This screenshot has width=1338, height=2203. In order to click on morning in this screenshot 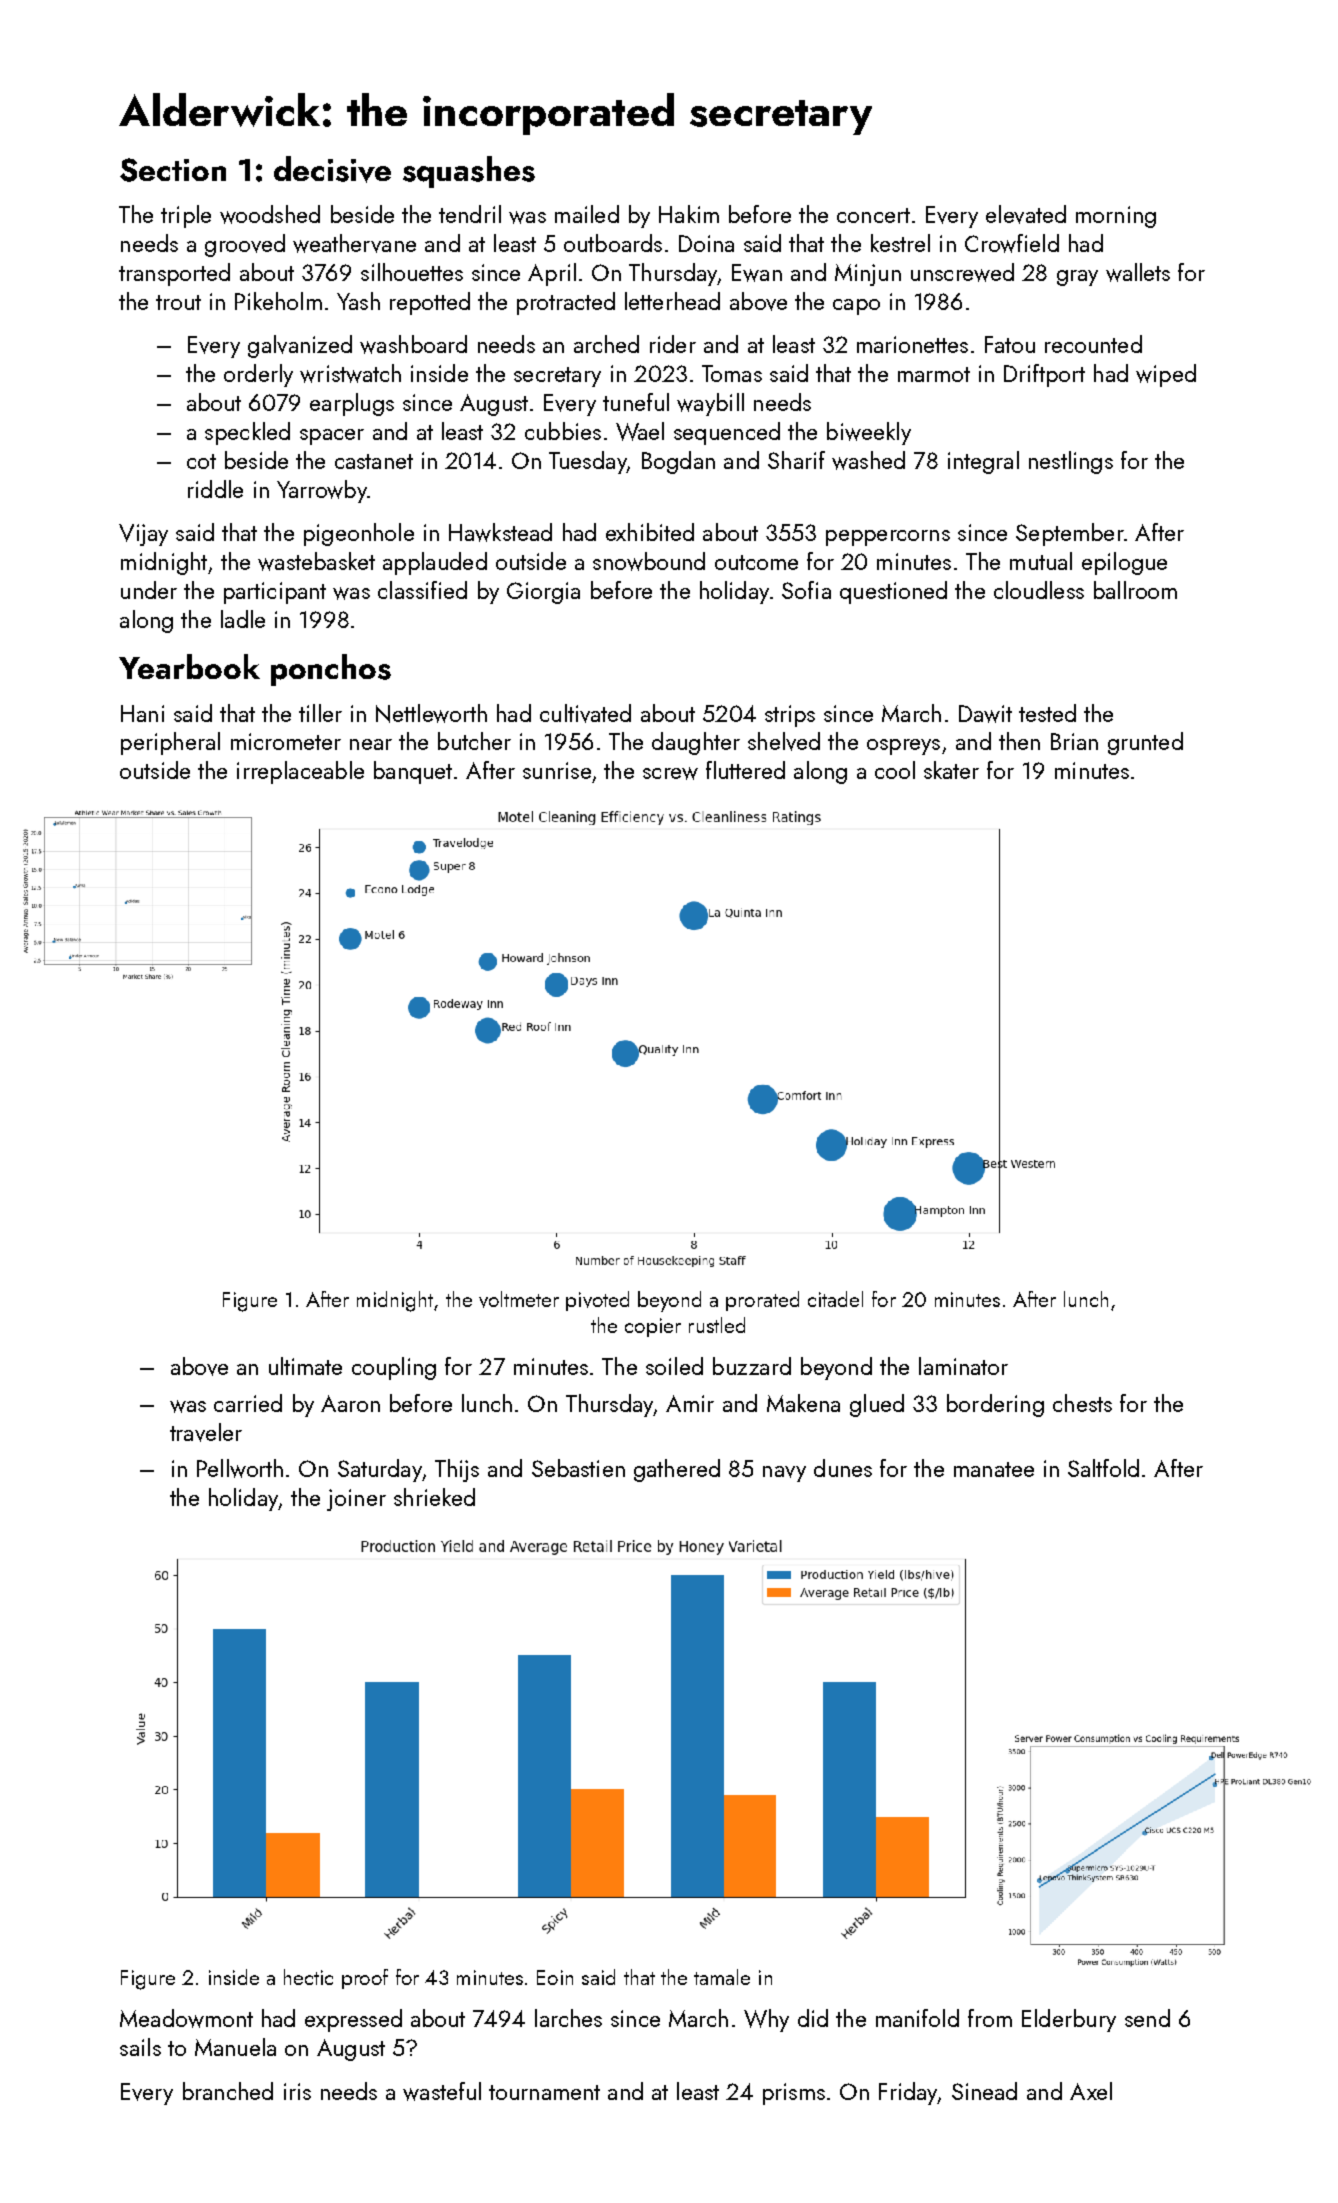, I will do `click(1116, 217)`.
